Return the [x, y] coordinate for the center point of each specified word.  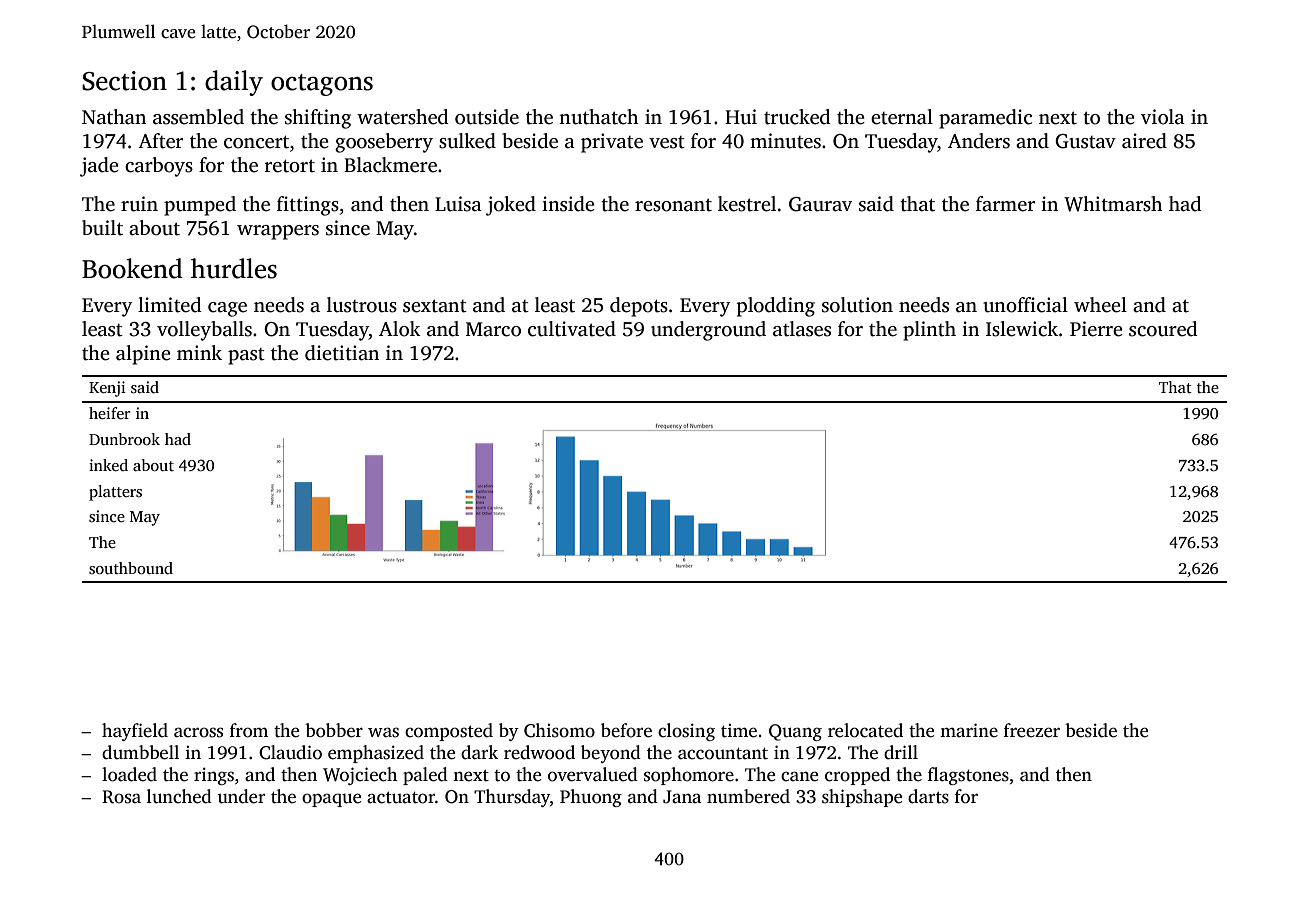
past [246, 356]
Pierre [1096, 329]
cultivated [572, 329]
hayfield [135, 732]
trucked [797, 117]
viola [1163, 117]
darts [928, 796]
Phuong [591, 798]
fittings [308, 206]
